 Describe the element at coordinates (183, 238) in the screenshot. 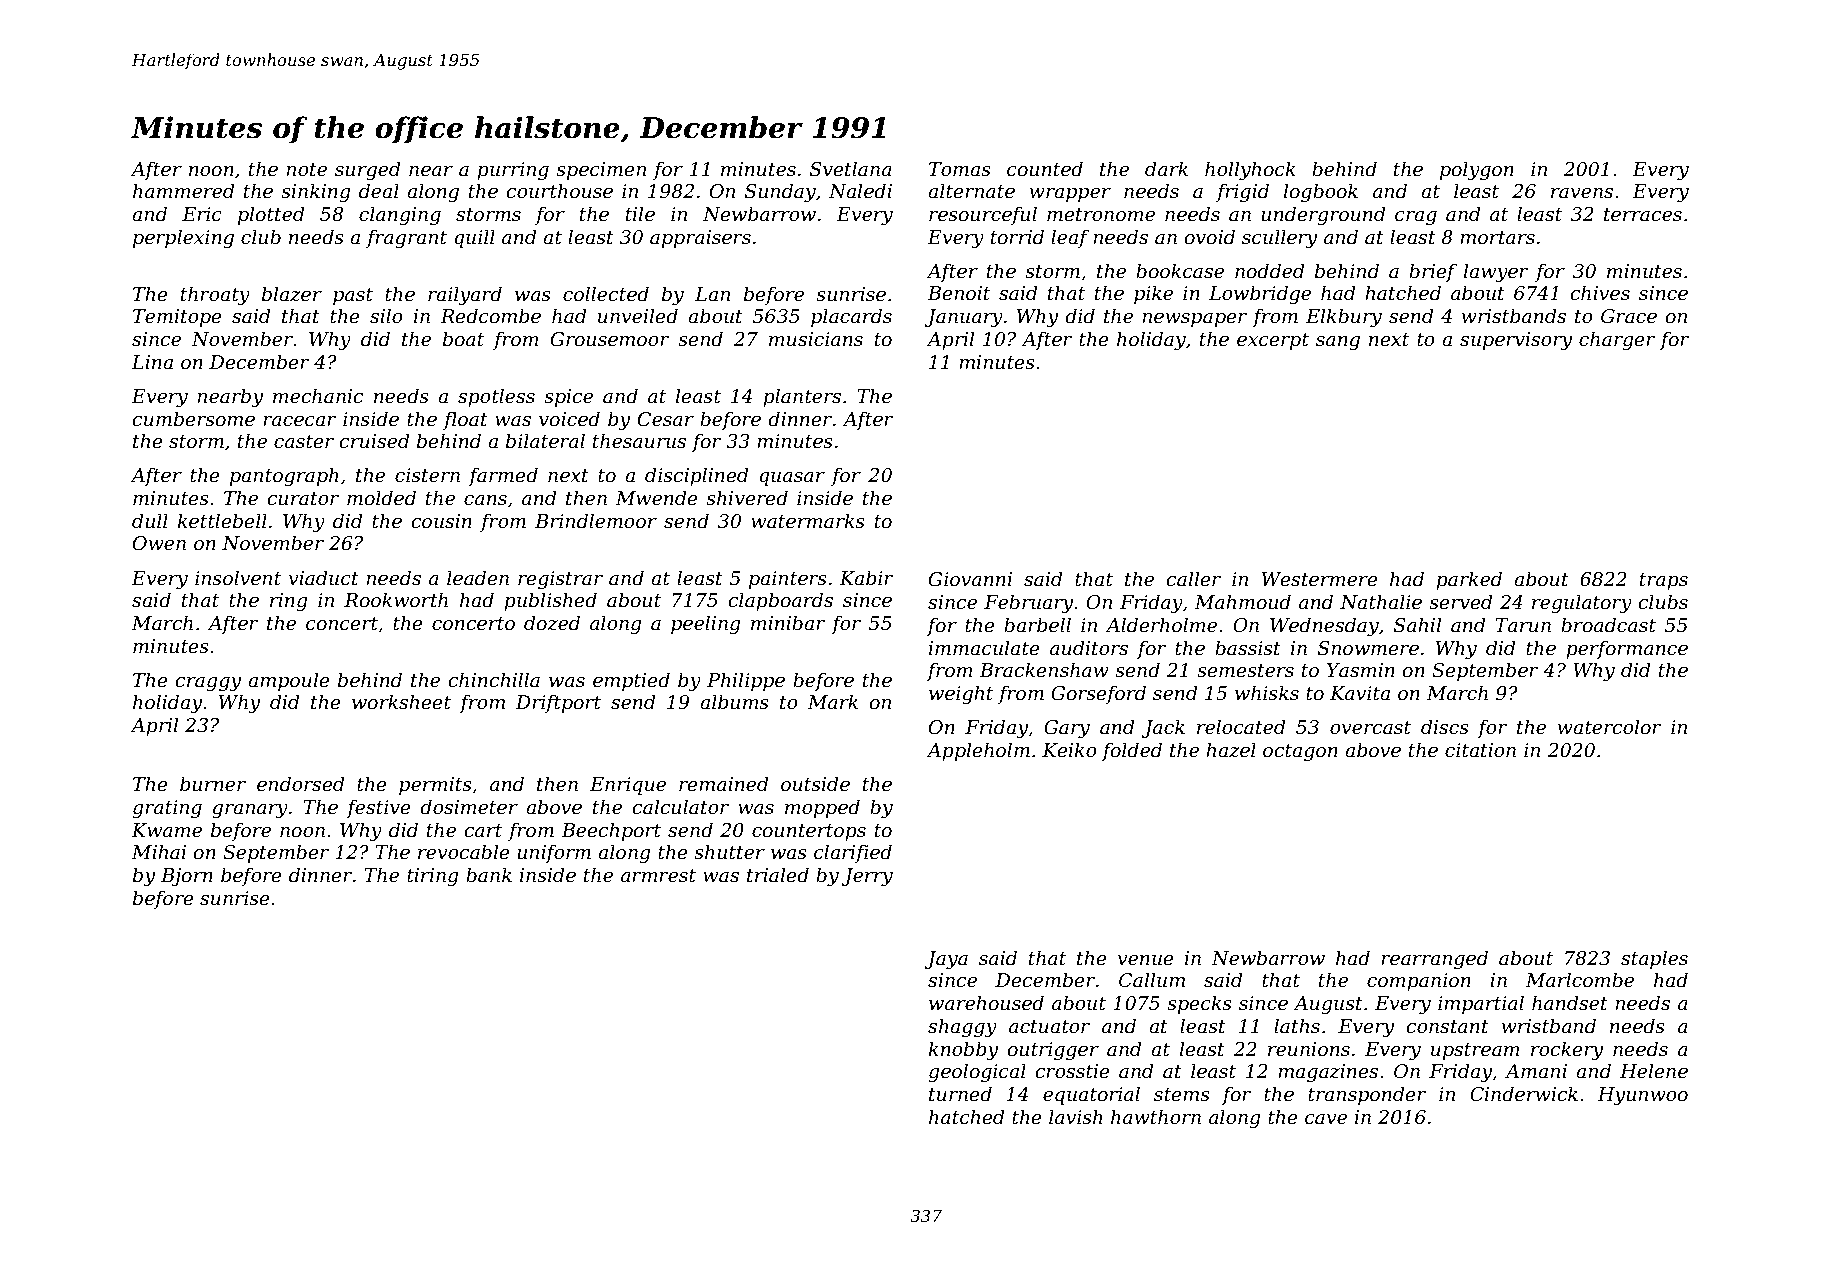

I see `perplexing` at that location.
